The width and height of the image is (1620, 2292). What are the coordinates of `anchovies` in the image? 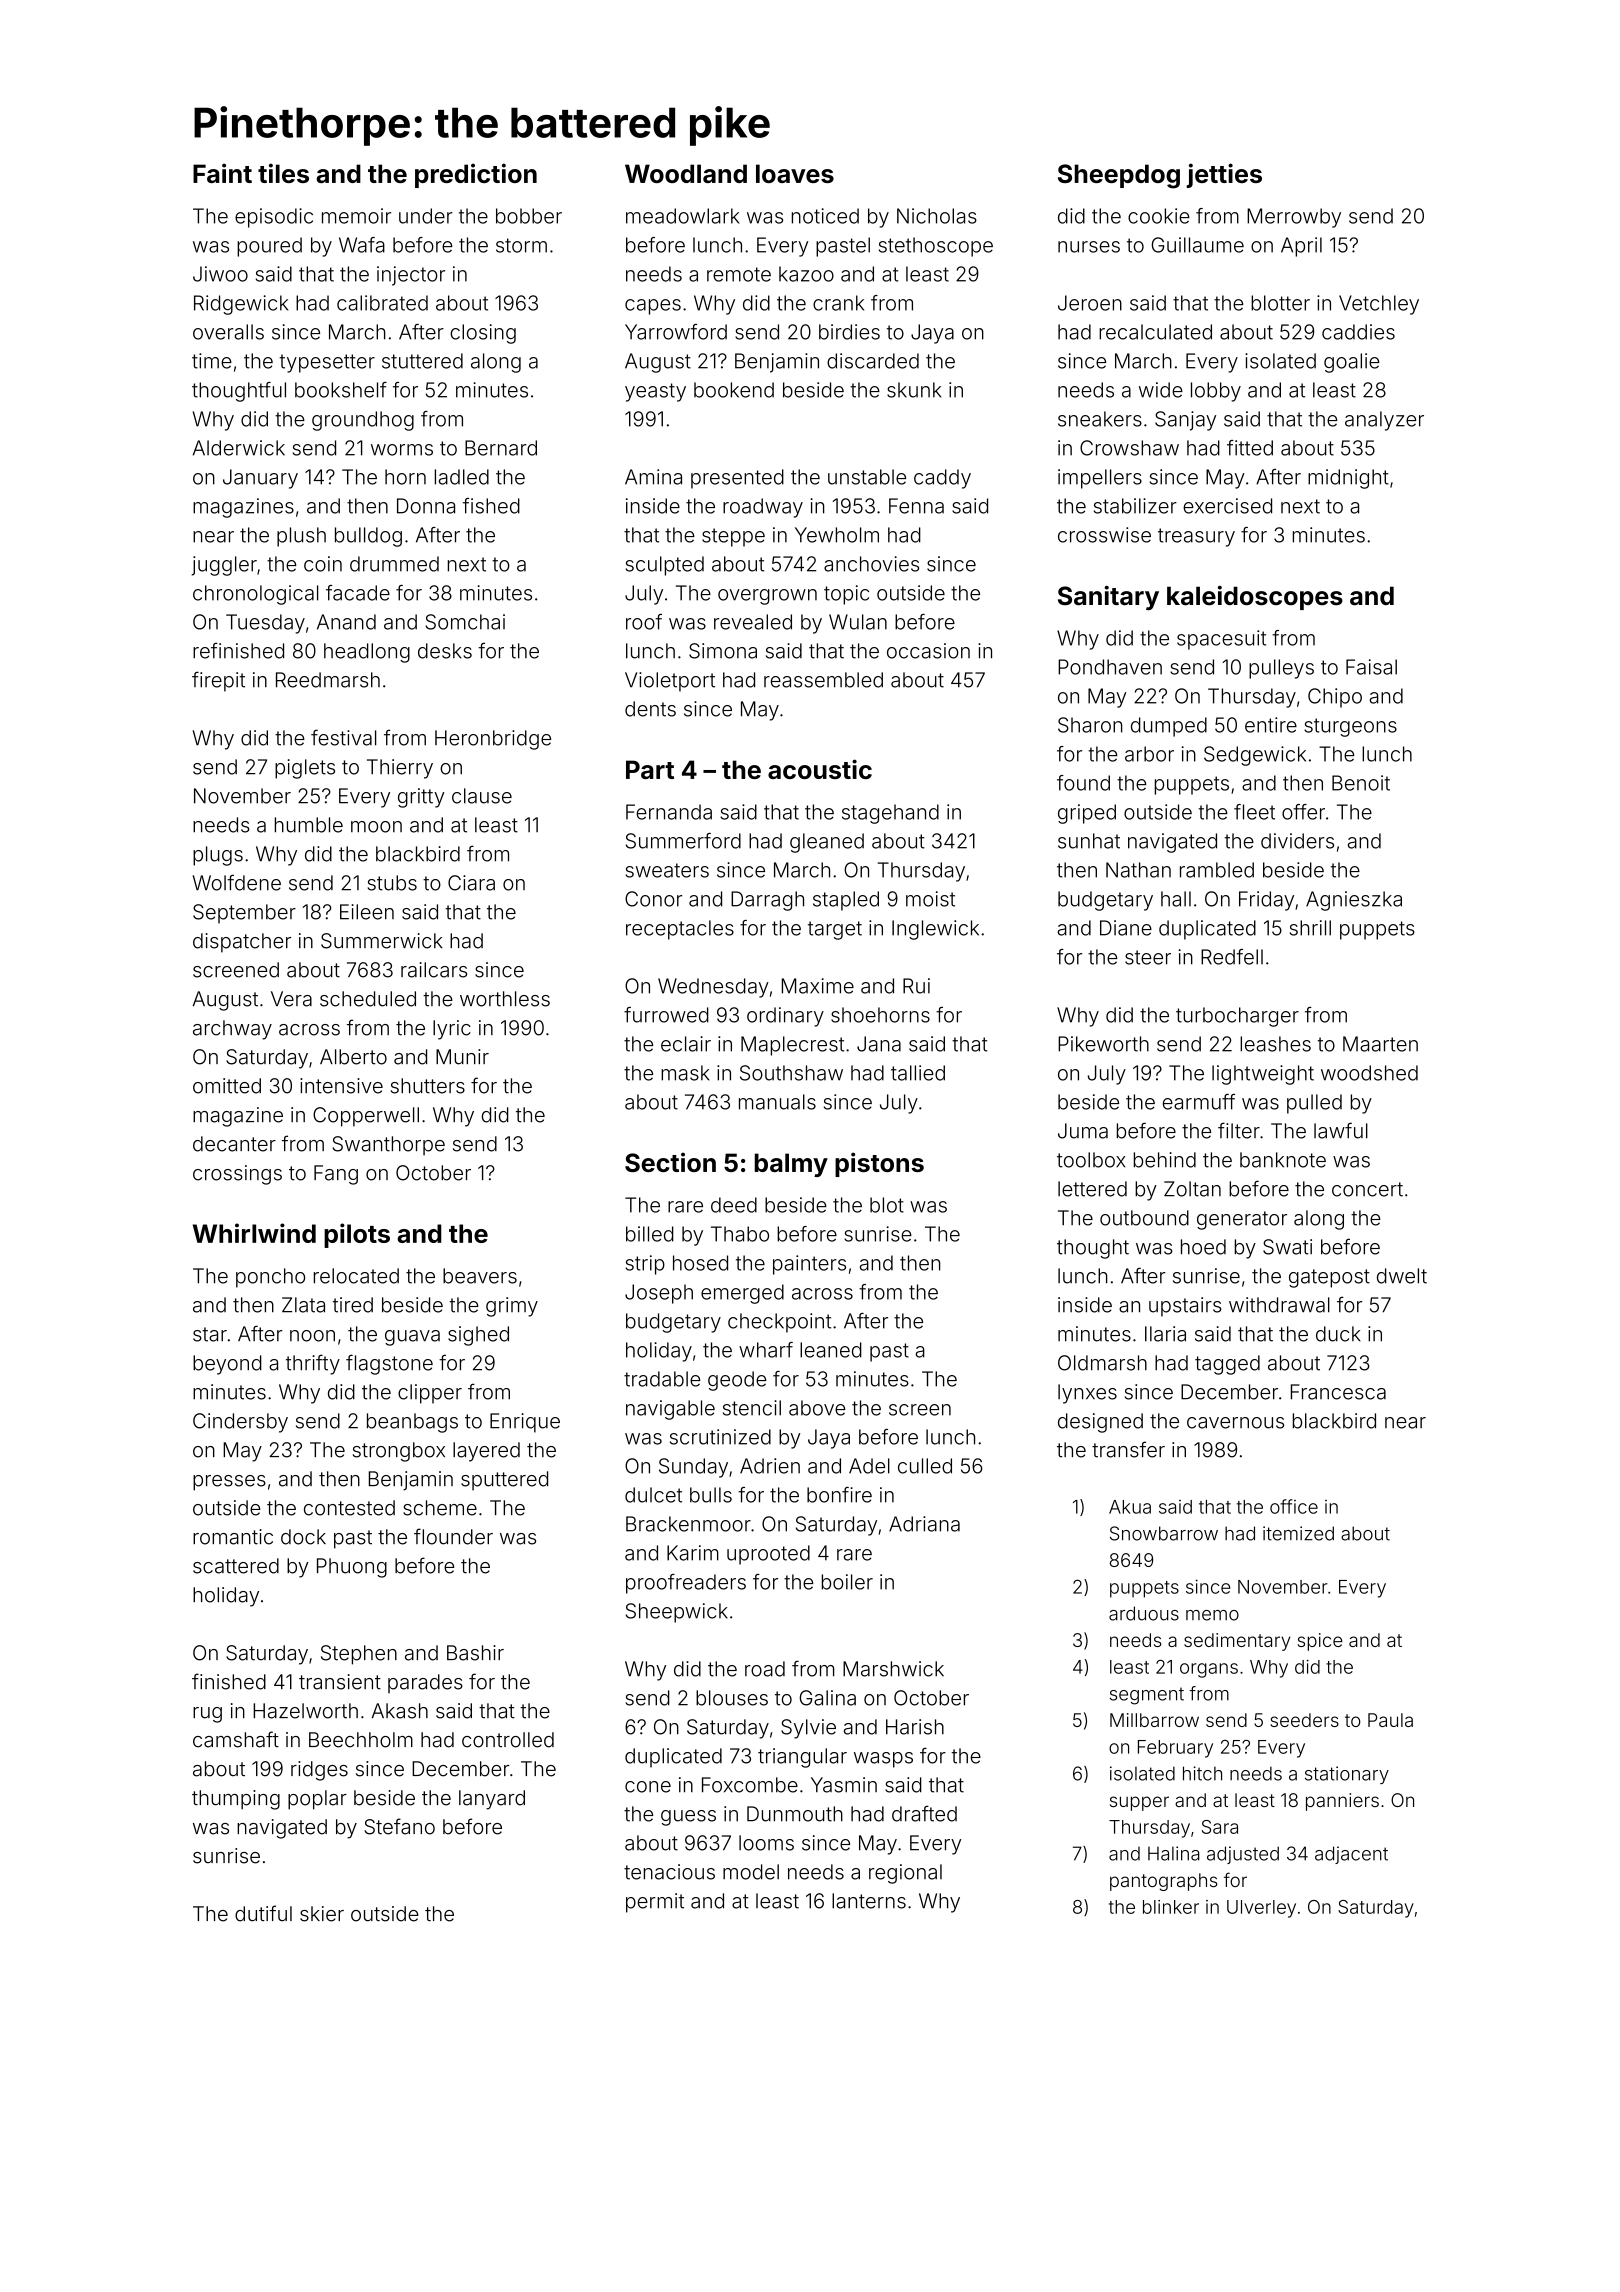 It's located at (871, 564).
